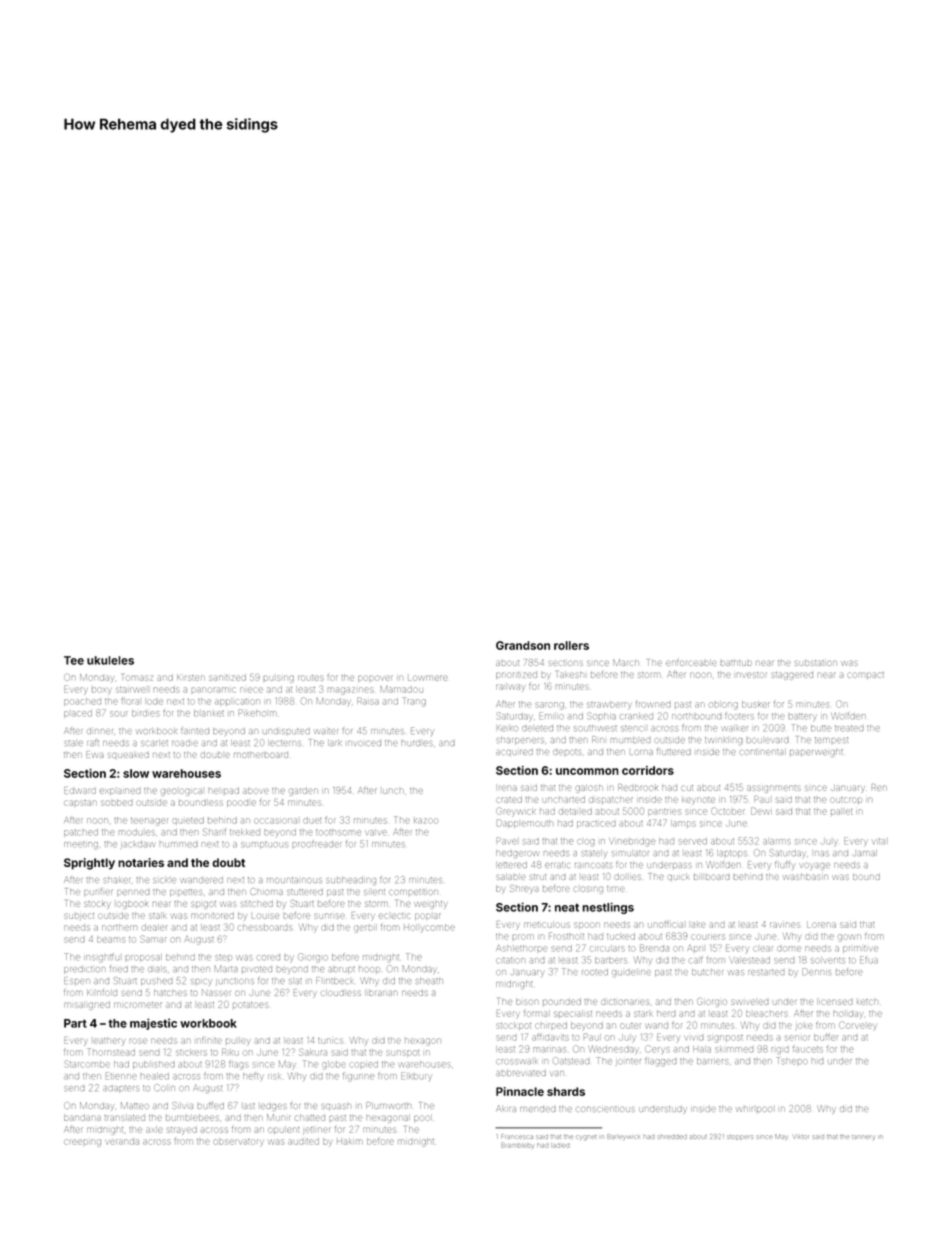 The image size is (952, 1233). I want to click on subject, so click(79, 916).
